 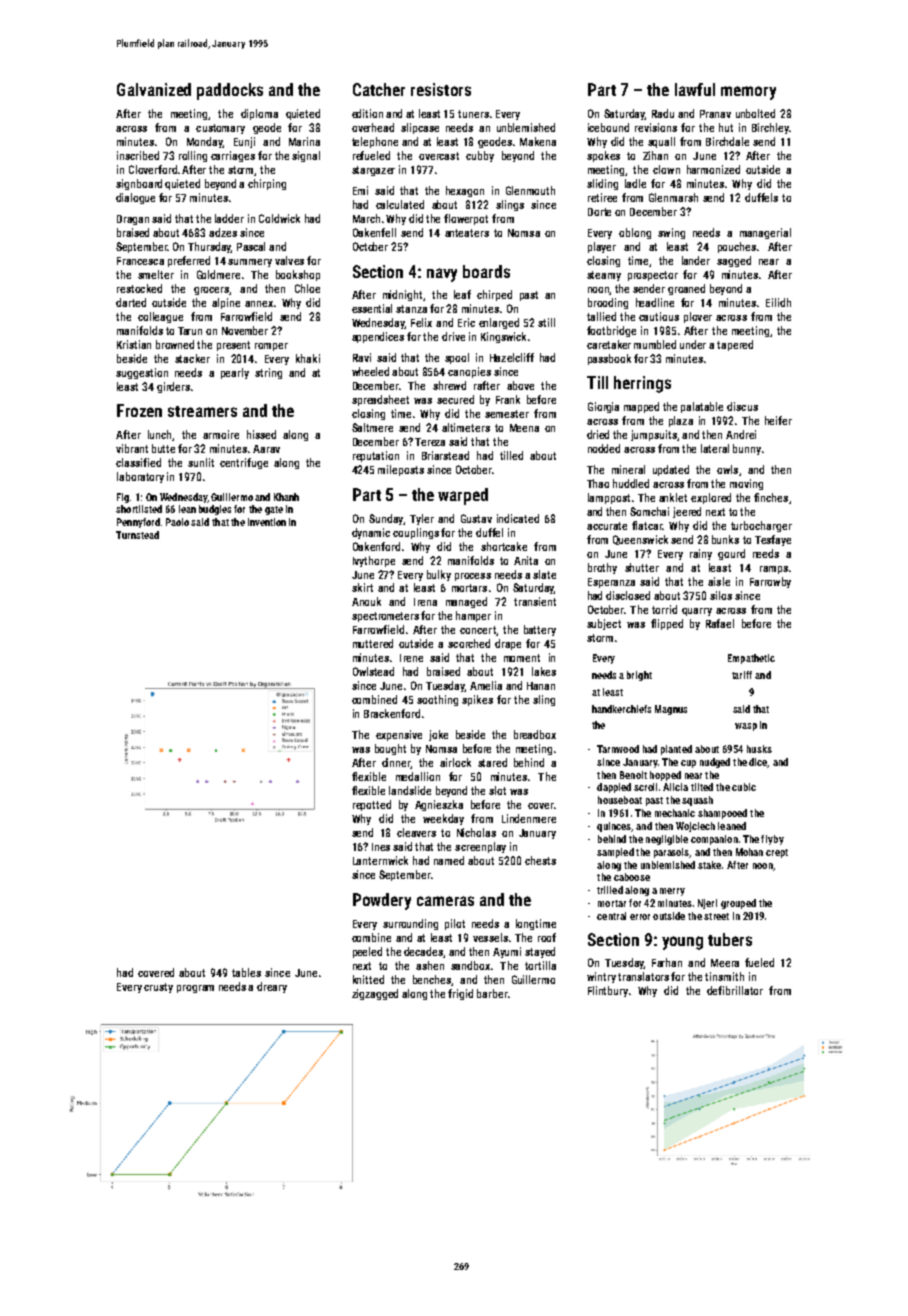 What do you see at coordinates (480, 847) in the image?
I see `screenplay` at bounding box center [480, 847].
